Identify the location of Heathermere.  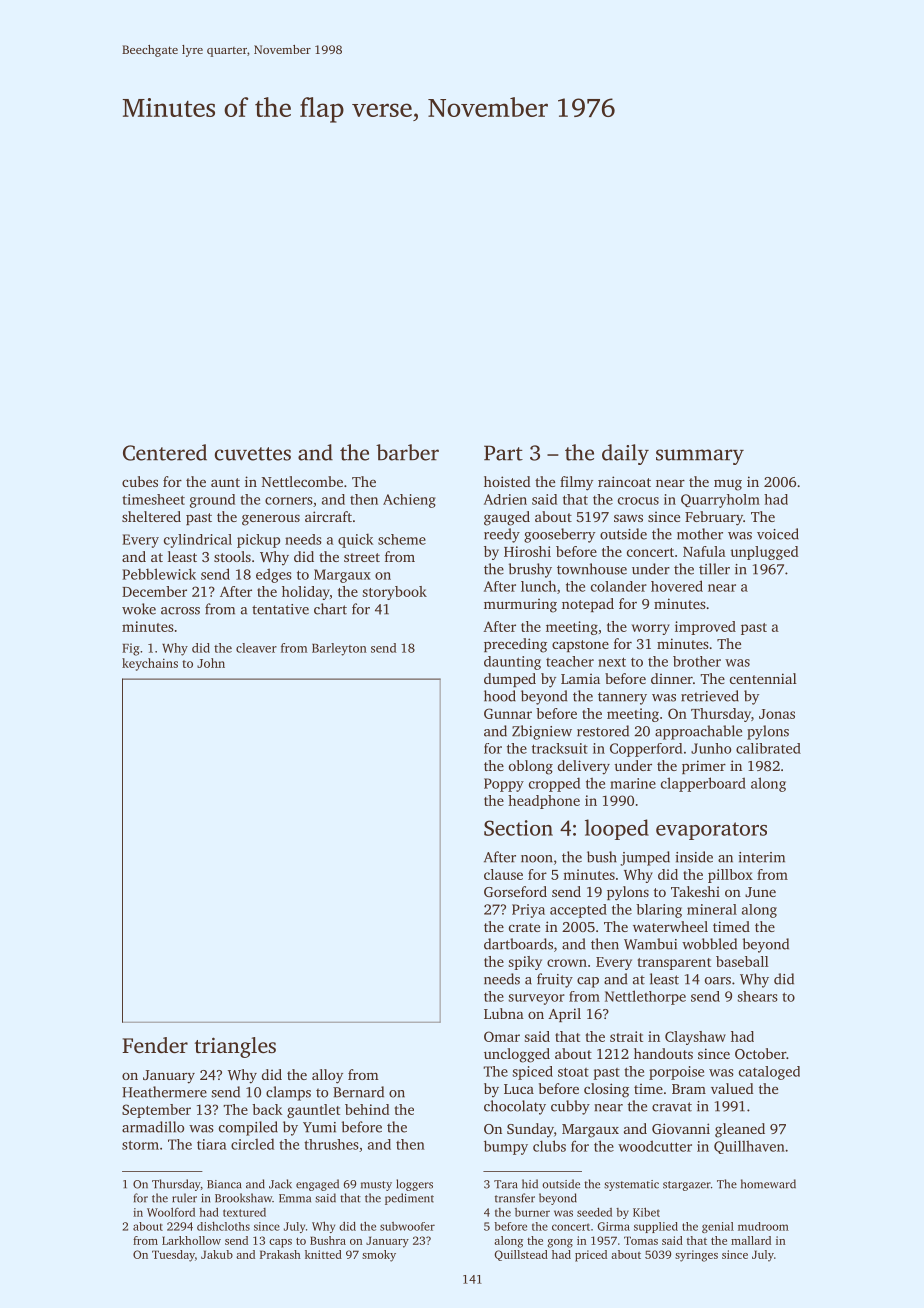
(164, 1092).
